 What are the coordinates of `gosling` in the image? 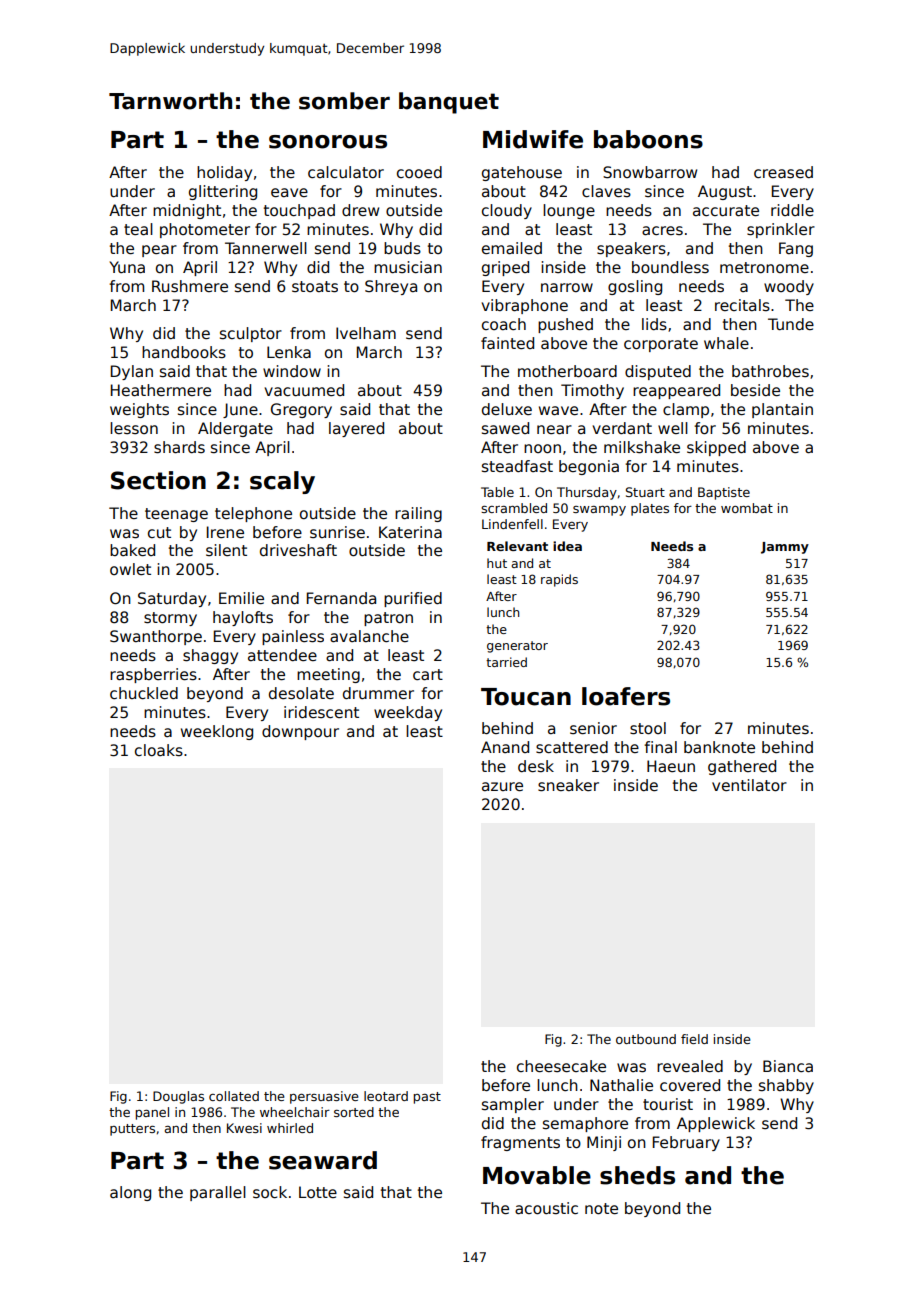 It's located at (635, 287).
